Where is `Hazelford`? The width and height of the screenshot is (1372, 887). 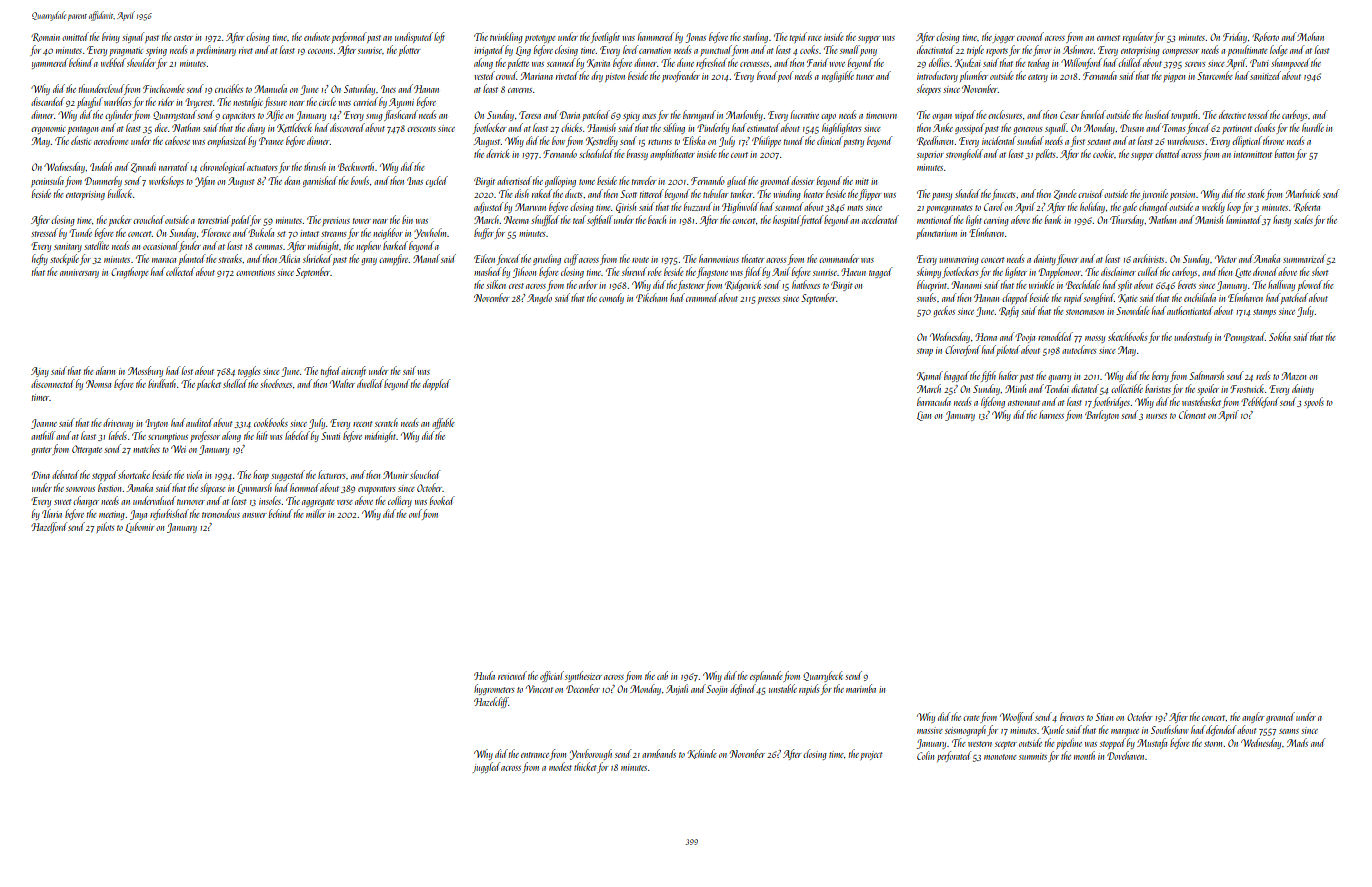 Hazelford is located at coordinates (49, 527).
